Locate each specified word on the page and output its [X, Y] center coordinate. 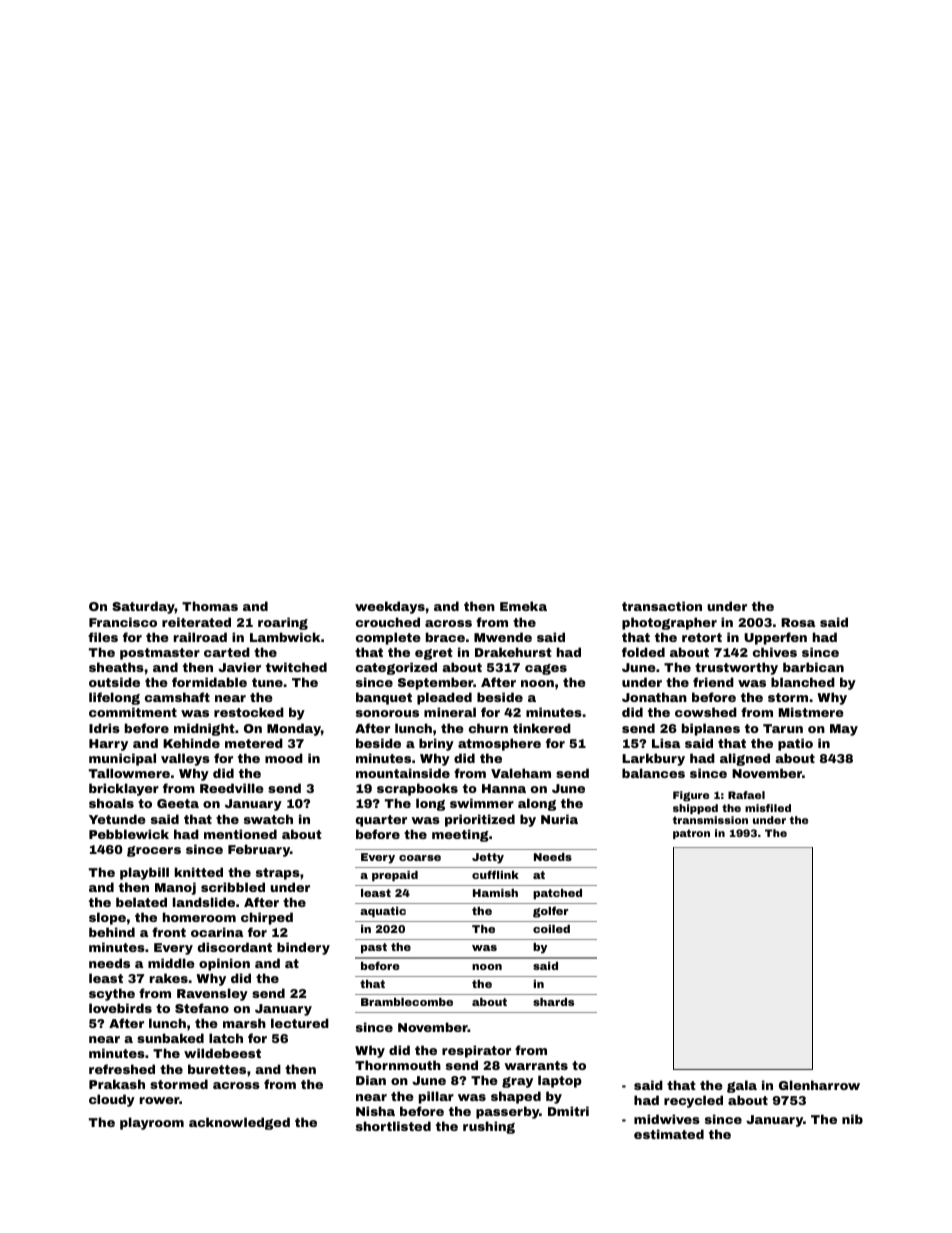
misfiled [768, 808]
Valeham [521, 773]
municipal [122, 759]
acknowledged [239, 1123]
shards [553, 1002]
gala [742, 1086]
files [103, 637]
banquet [384, 698]
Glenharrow [819, 1085]
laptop [560, 1081]
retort [702, 637]
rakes [169, 978]
